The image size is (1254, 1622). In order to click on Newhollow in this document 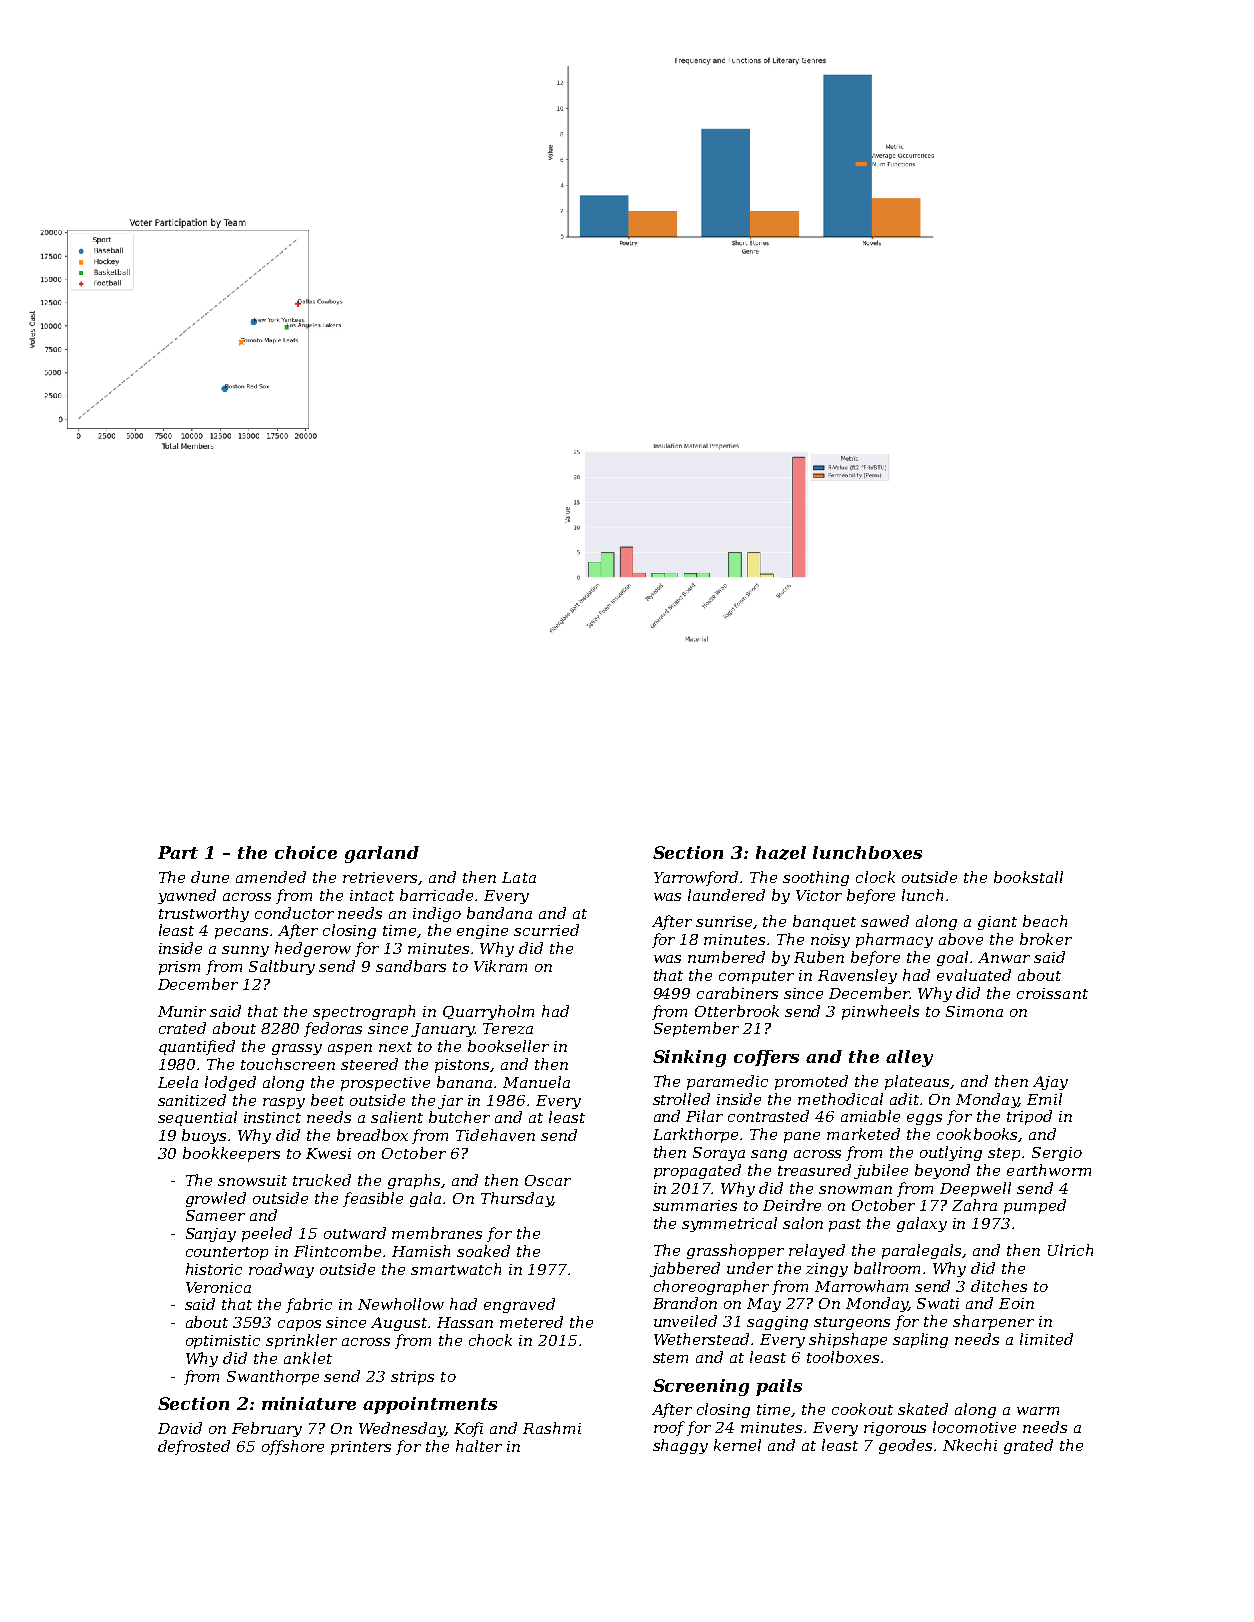, I will do `click(401, 1304)`.
